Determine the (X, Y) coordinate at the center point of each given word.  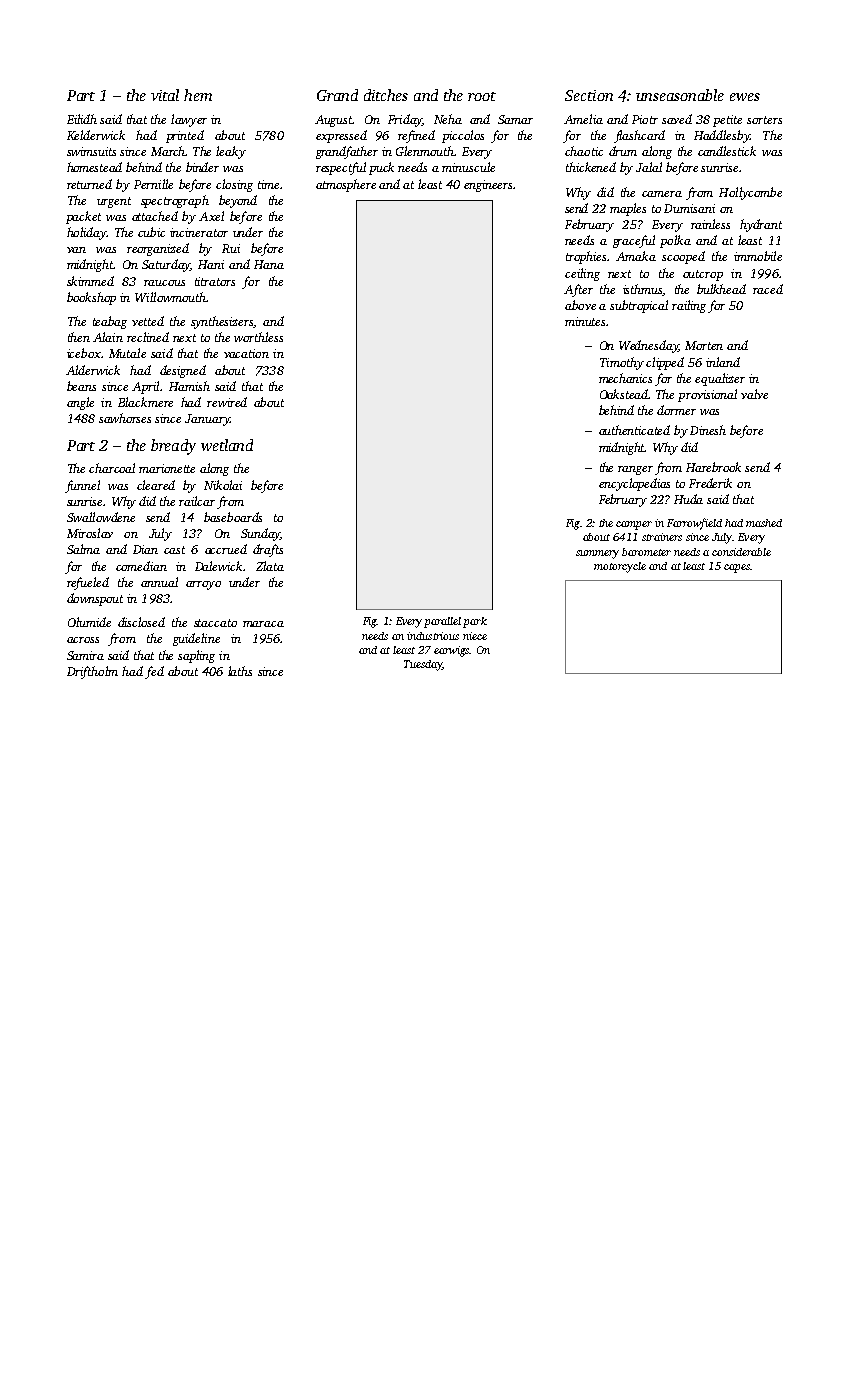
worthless (258, 337)
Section (589, 95)
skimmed (90, 281)
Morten (704, 345)
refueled (88, 583)
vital (165, 95)
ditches (386, 95)
